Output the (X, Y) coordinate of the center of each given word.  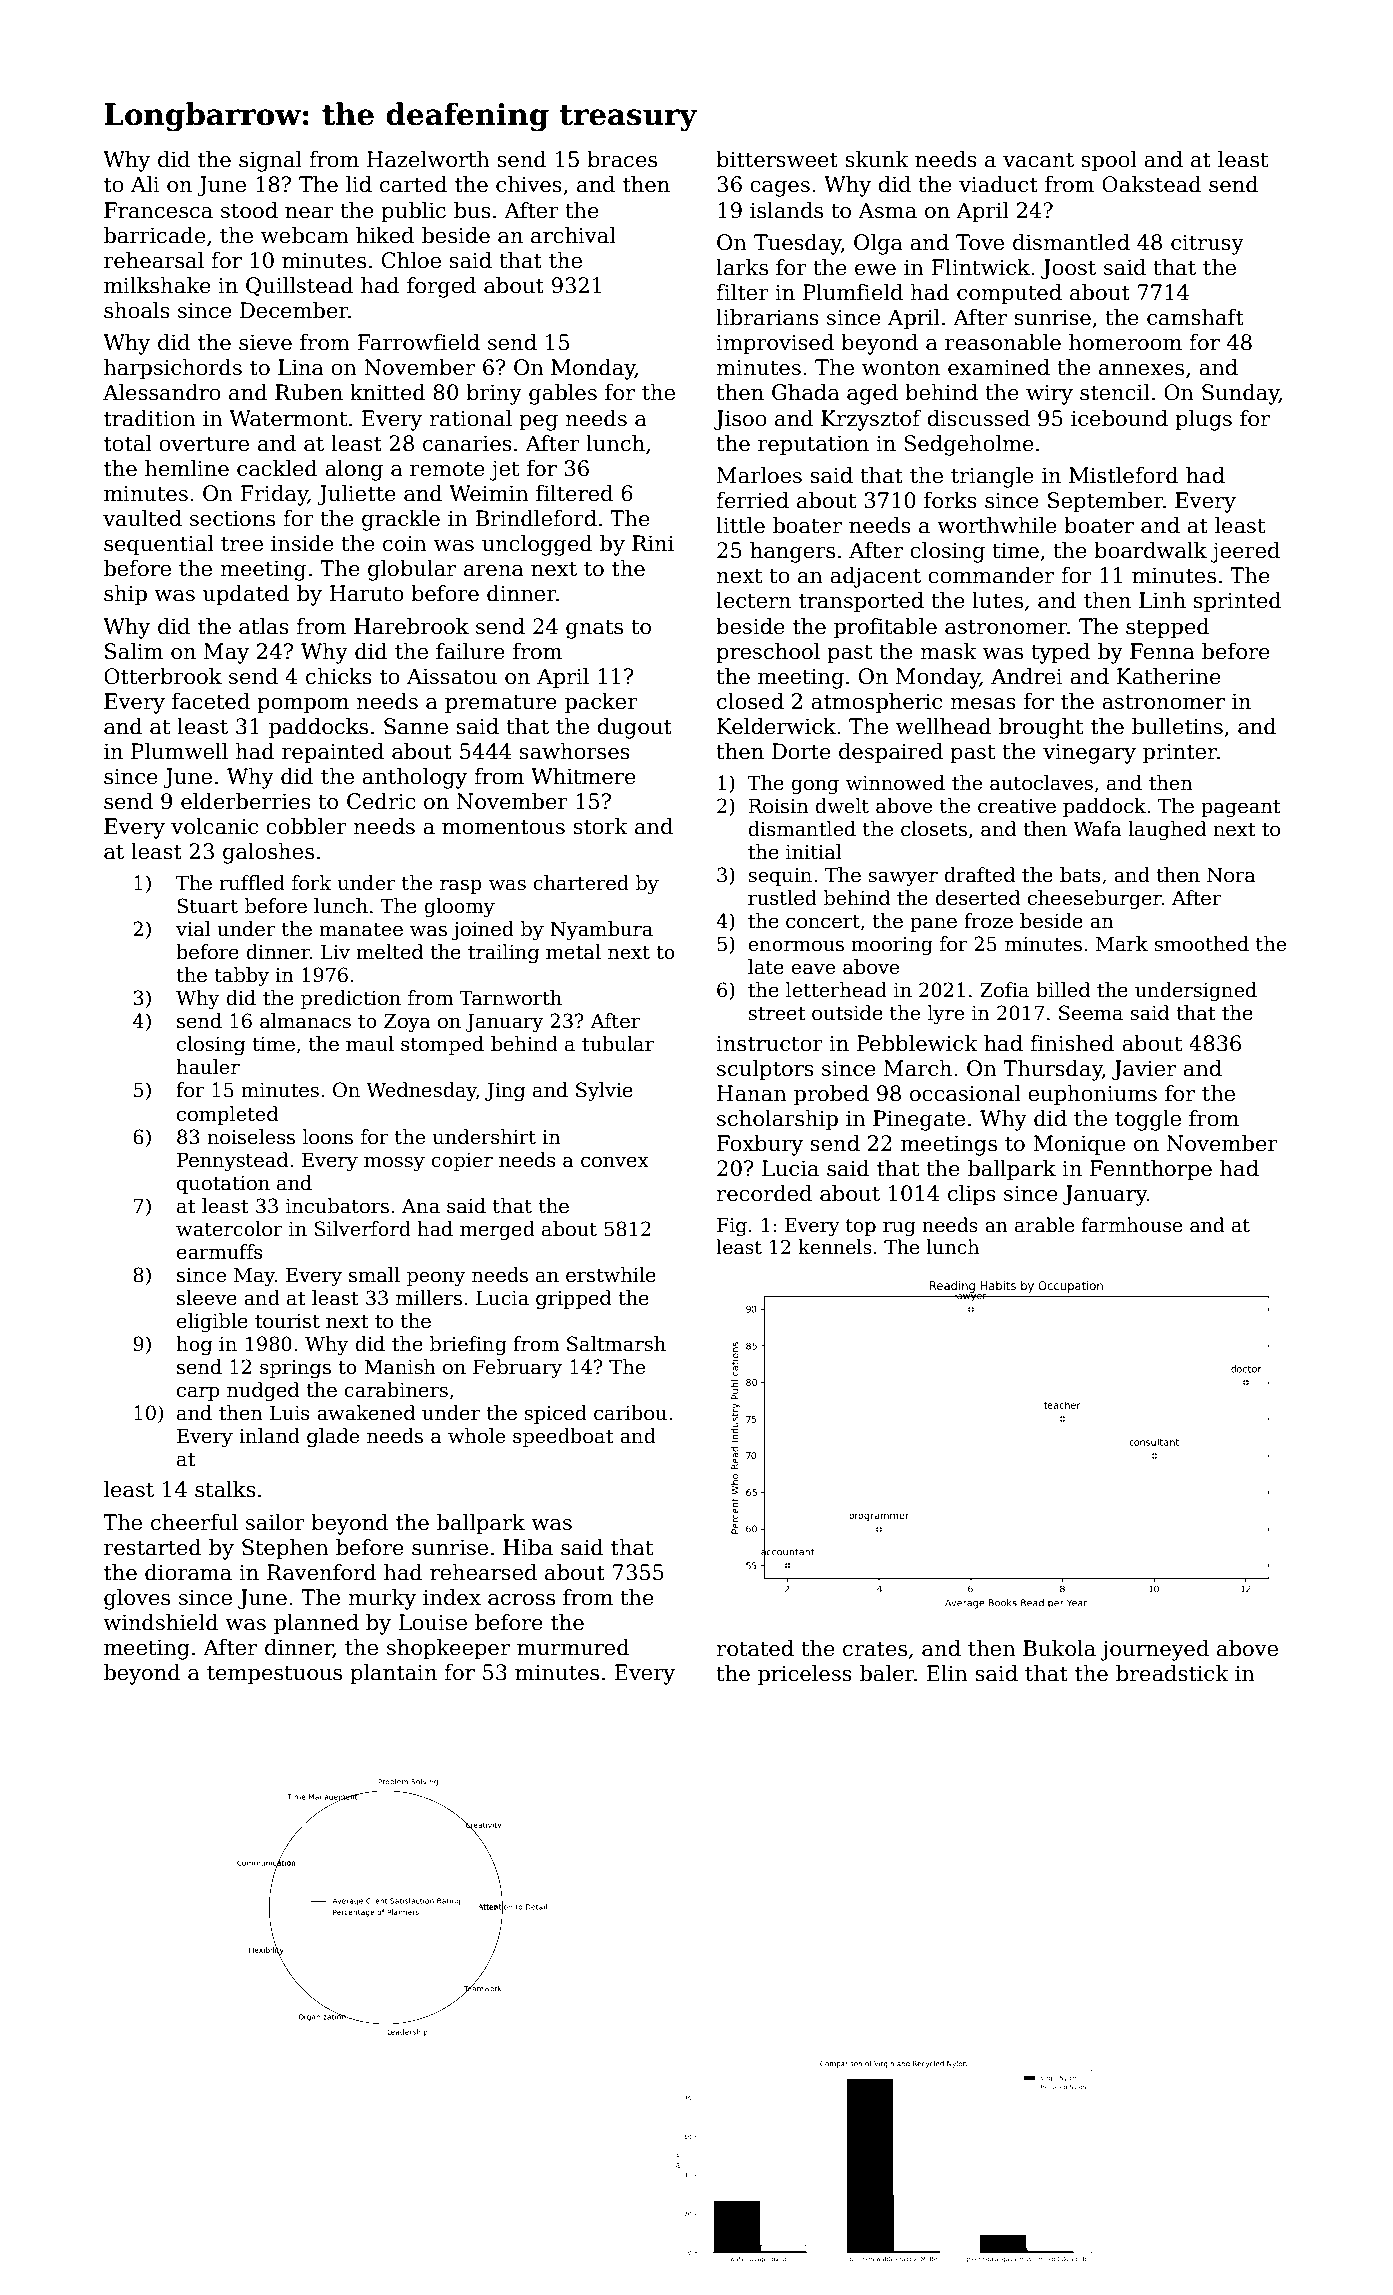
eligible (212, 1322)
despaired (891, 753)
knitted (388, 392)
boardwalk (1150, 550)
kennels (835, 1247)
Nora (1231, 875)
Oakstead (1152, 184)
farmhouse (1132, 1225)
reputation (813, 445)
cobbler (306, 826)
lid (359, 184)
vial (193, 929)
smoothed (1201, 944)
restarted (153, 1547)
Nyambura (601, 930)
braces (622, 159)
